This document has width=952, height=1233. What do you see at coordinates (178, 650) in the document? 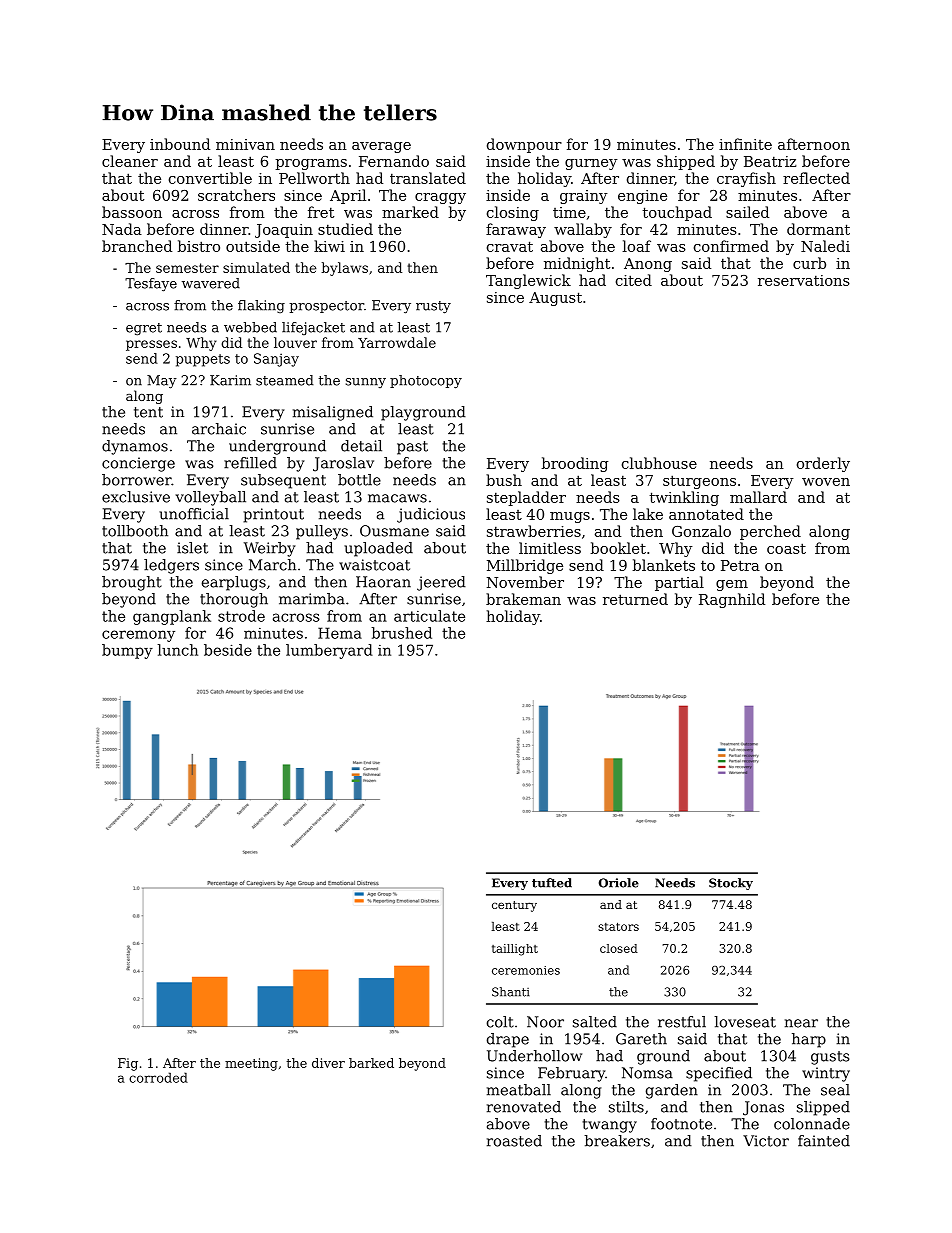
I see `lunch` at bounding box center [178, 650].
